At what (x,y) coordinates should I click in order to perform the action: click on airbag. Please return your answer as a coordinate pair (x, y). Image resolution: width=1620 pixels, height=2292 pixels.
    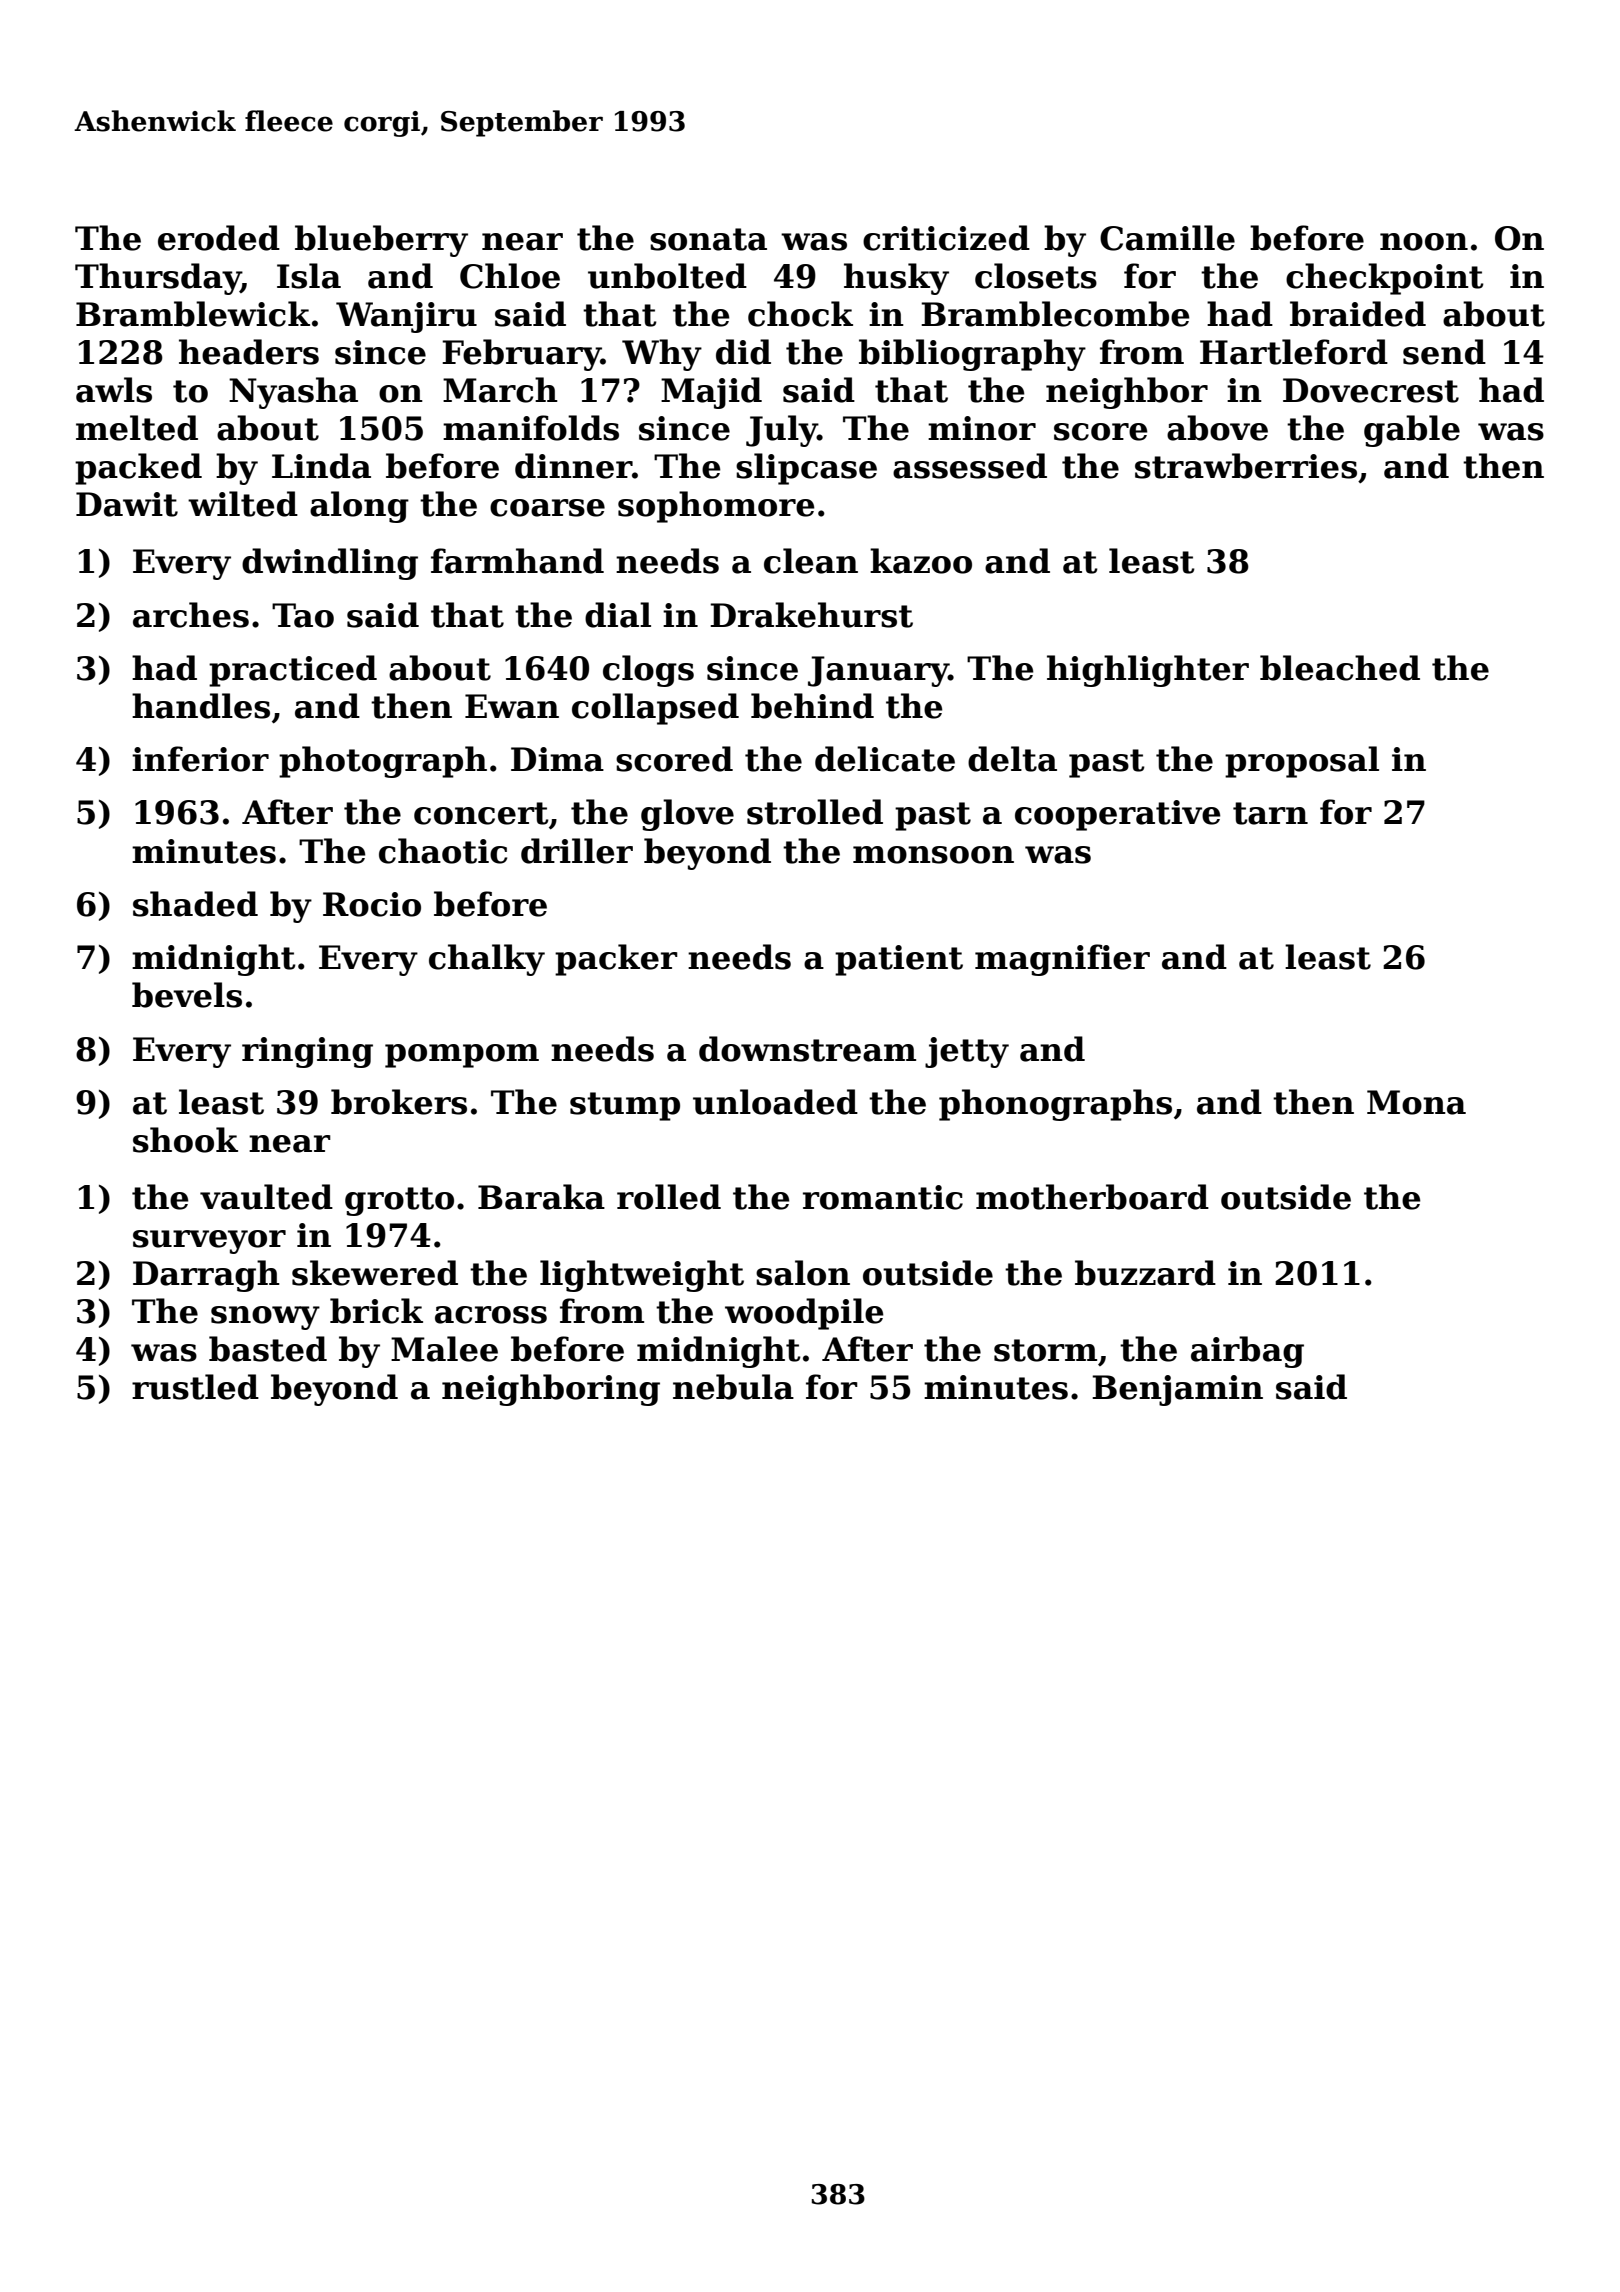
    Looking at the image, I should click on (1247, 1352).
